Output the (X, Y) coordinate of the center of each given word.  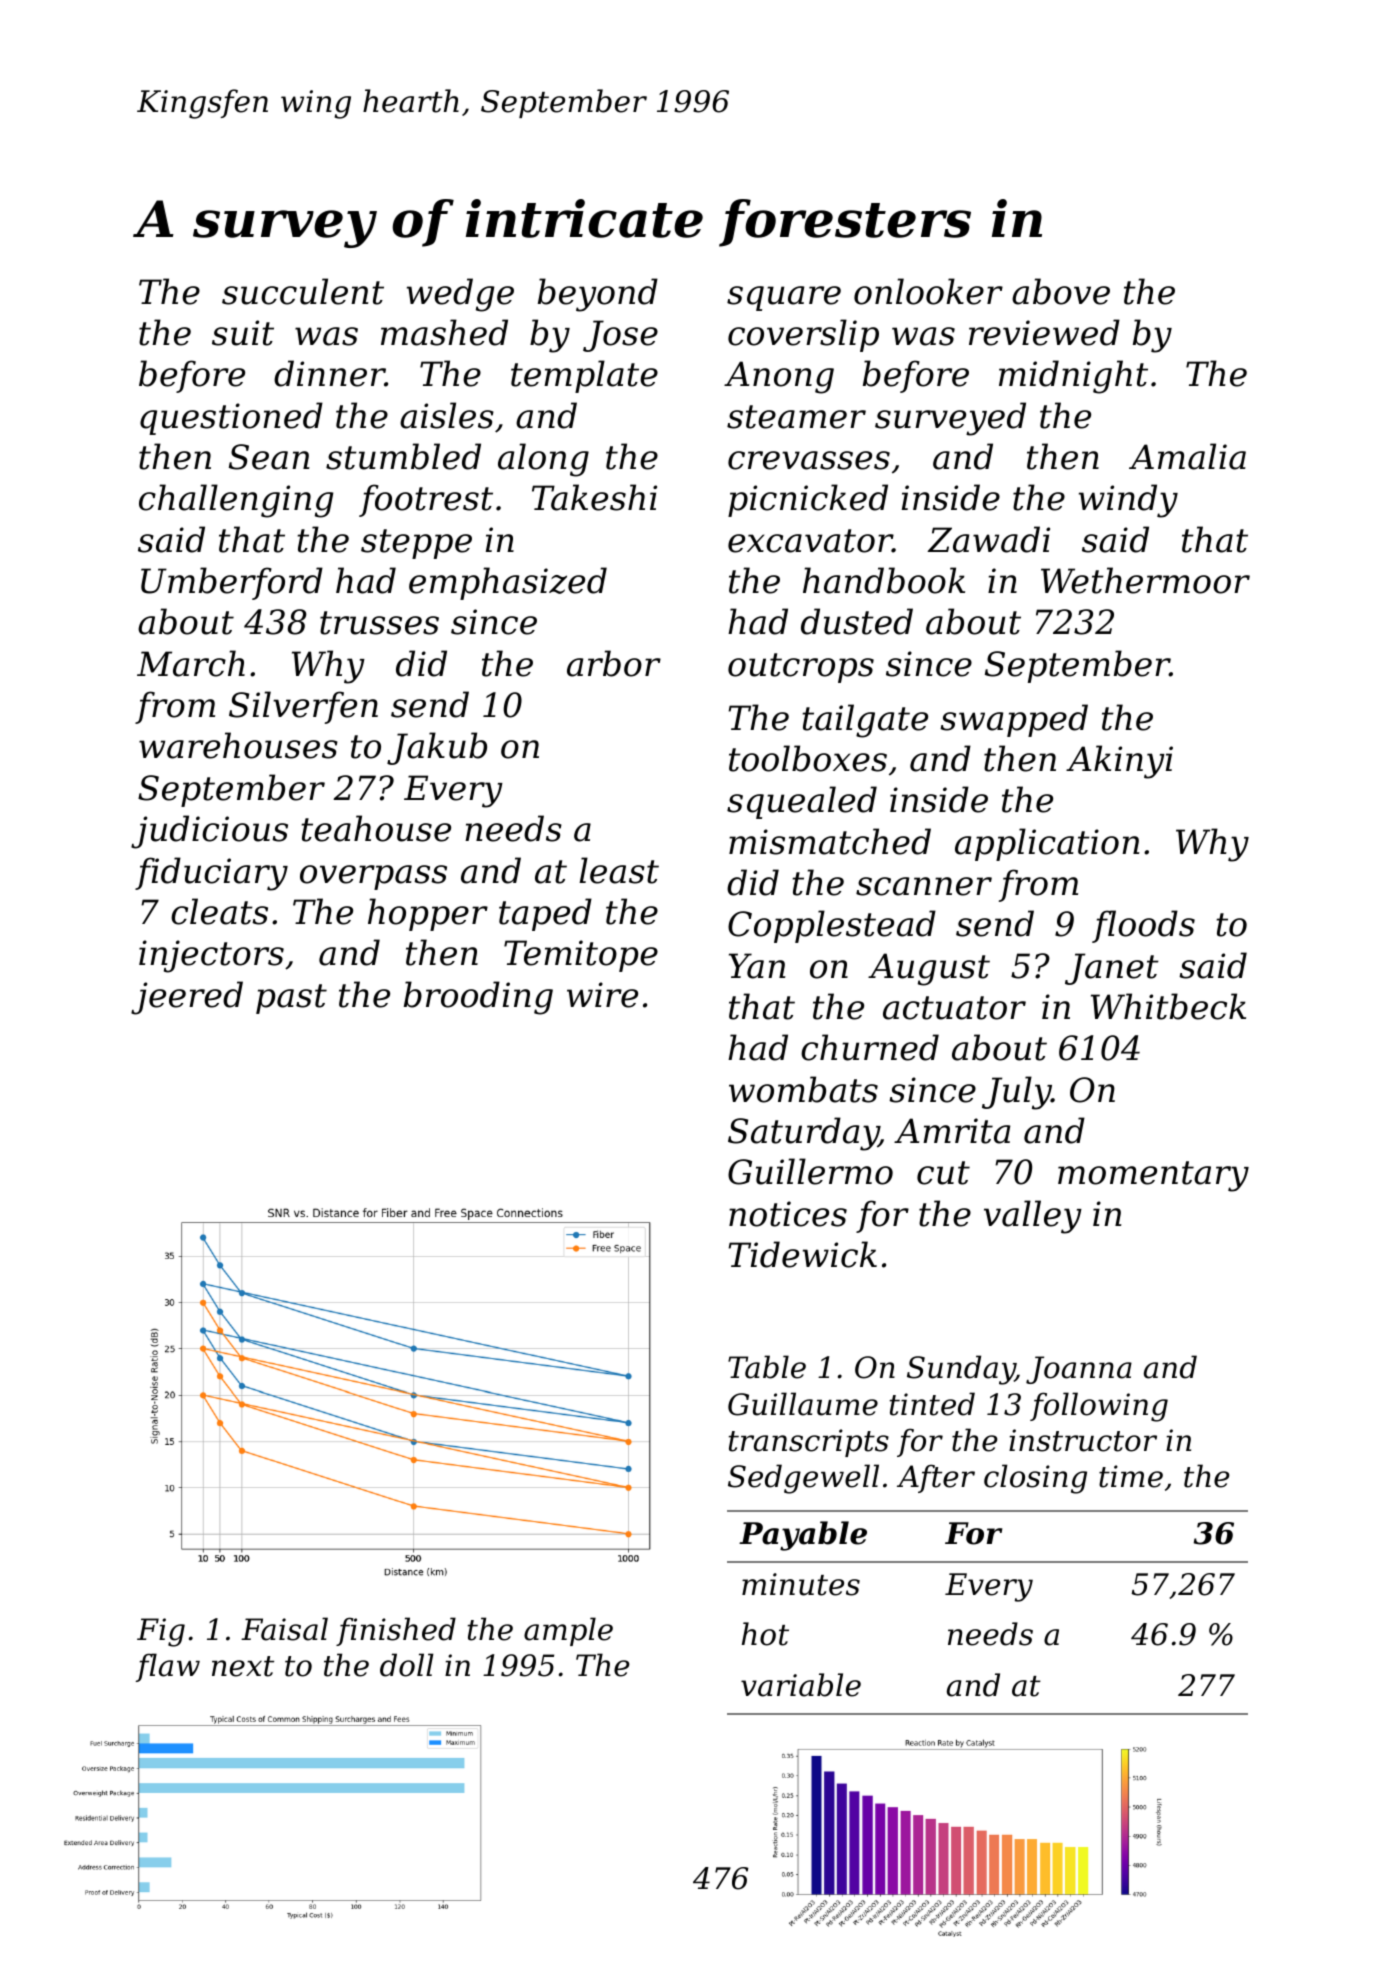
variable (801, 1685)
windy (1128, 501)
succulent (303, 291)
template (584, 376)
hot (765, 1634)
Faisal (284, 1629)
